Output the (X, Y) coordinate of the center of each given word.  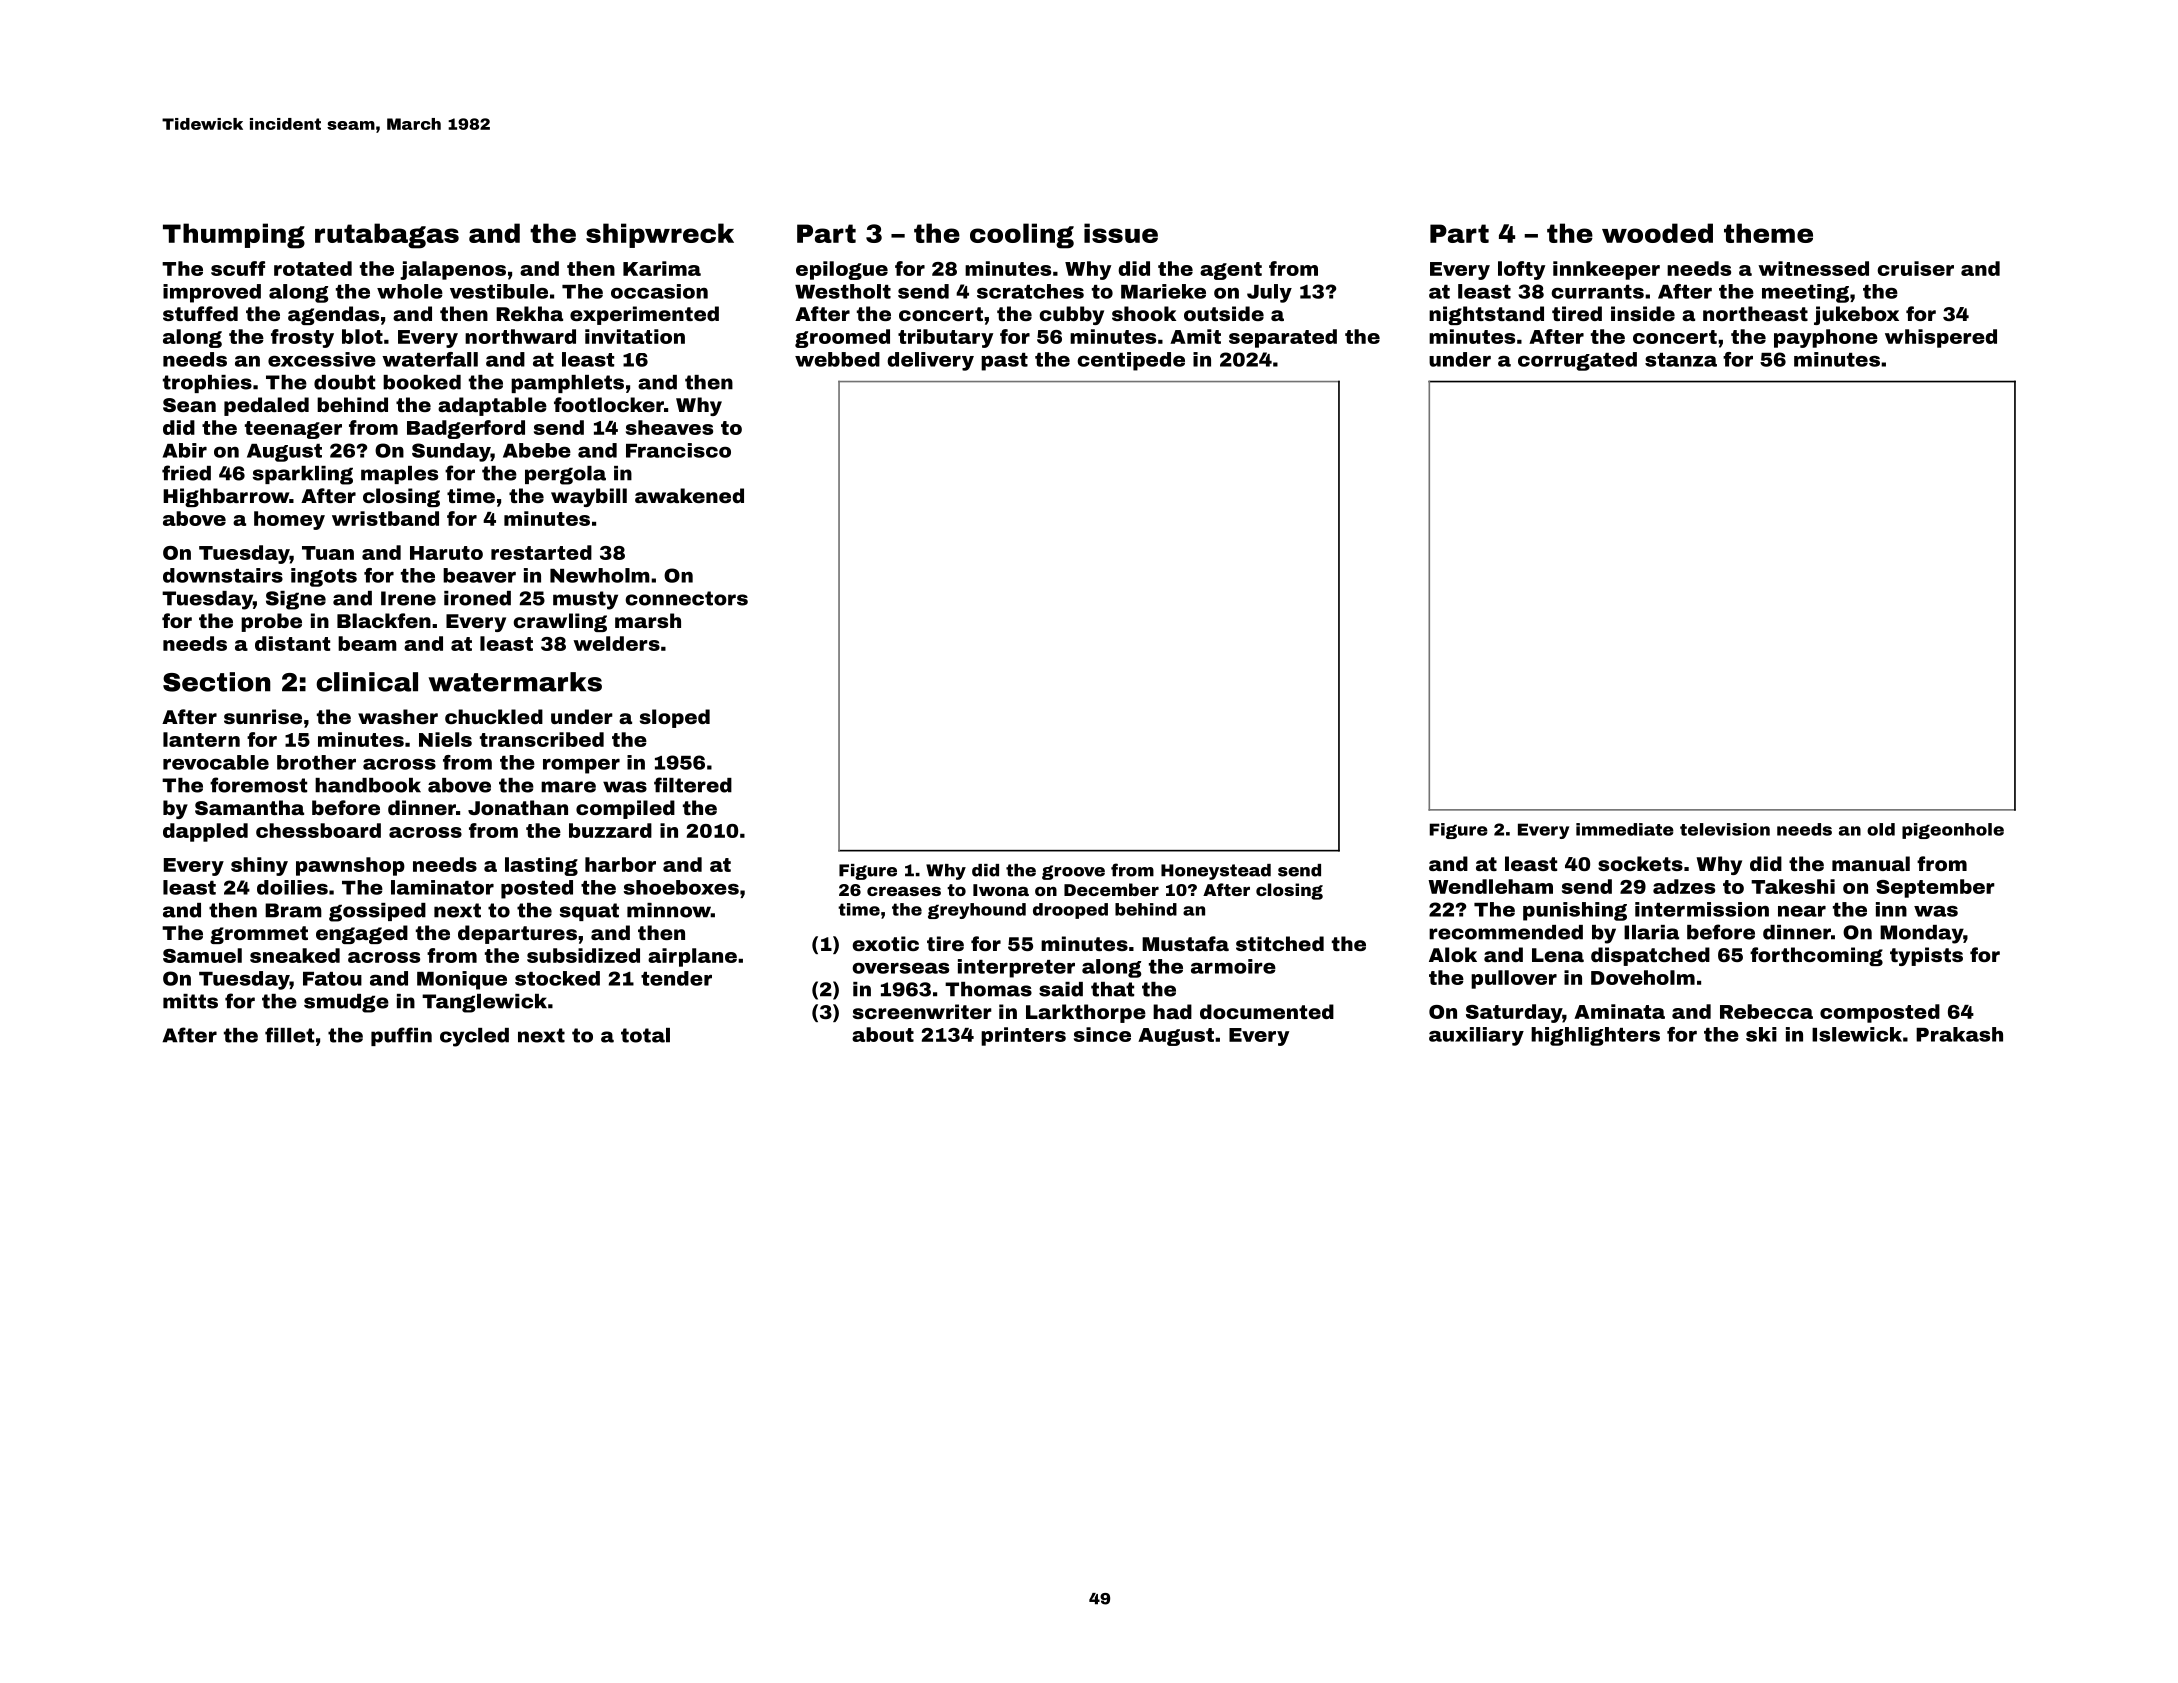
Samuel (202, 955)
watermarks (515, 682)
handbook (368, 785)
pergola (565, 475)
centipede (1131, 361)
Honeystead (1216, 872)
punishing (1575, 911)
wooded (1657, 233)
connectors (687, 598)
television (1725, 829)
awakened (689, 495)
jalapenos (453, 270)
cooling (1022, 236)
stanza (1681, 360)
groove (1073, 872)
